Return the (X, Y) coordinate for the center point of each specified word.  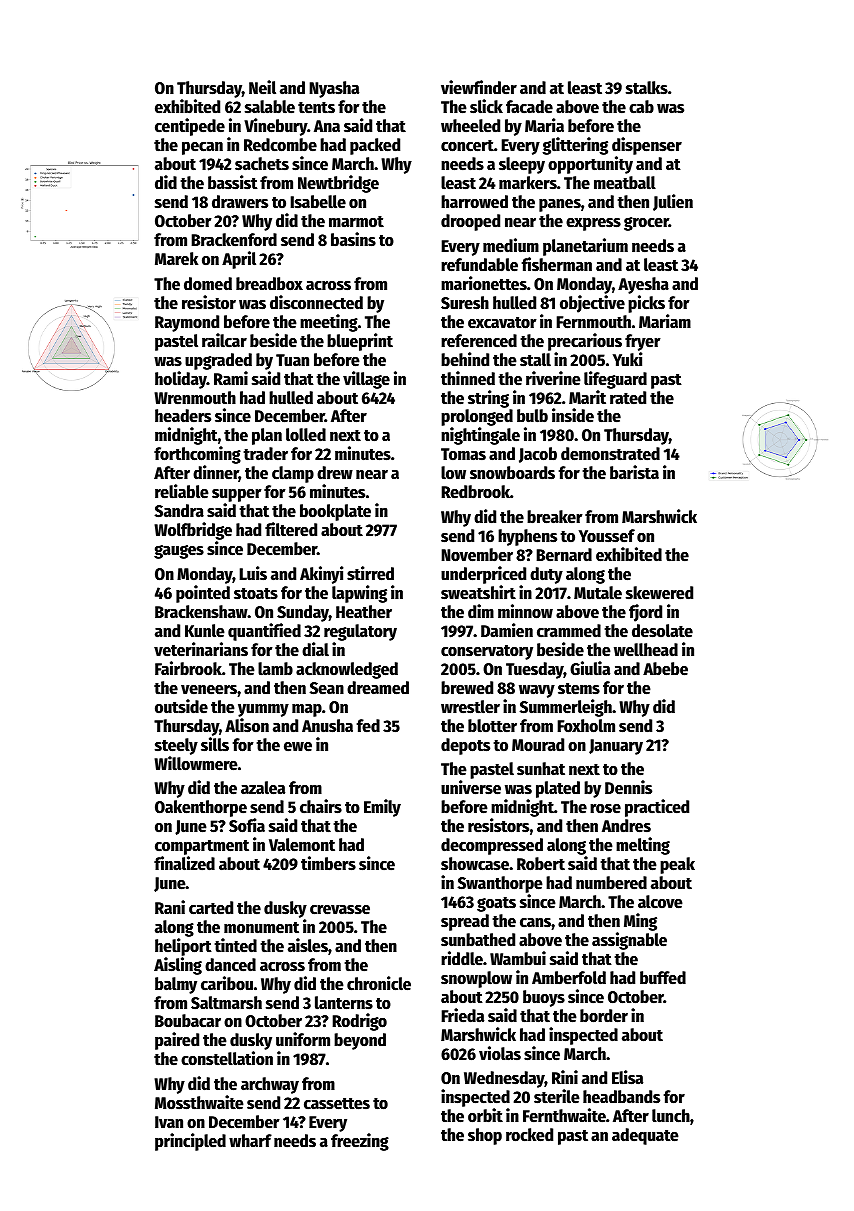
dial (315, 649)
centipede (190, 127)
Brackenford (234, 240)
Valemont (302, 845)
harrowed (474, 202)
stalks (647, 88)
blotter (492, 726)
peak (677, 865)
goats (496, 904)
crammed (569, 631)
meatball (625, 183)
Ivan (169, 1122)
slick (486, 106)
